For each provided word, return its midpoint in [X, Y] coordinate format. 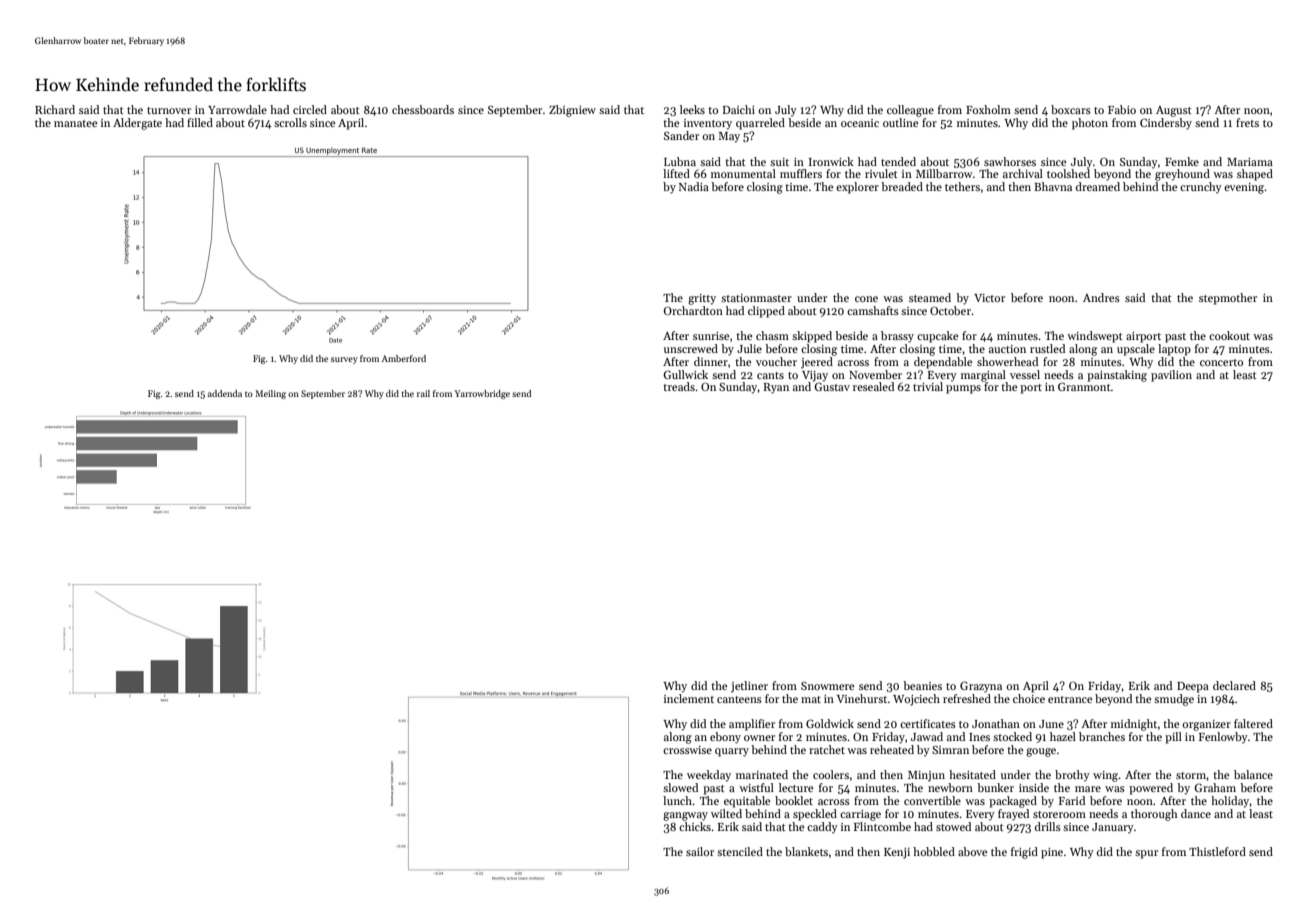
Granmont [1084, 386]
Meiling [270, 394]
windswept [1095, 337]
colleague [910, 111]
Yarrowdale [237, 109]
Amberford [404, 358]
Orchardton [693, 310]
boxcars [1071, 109]
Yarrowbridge [482, 394]
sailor [700, 851]
